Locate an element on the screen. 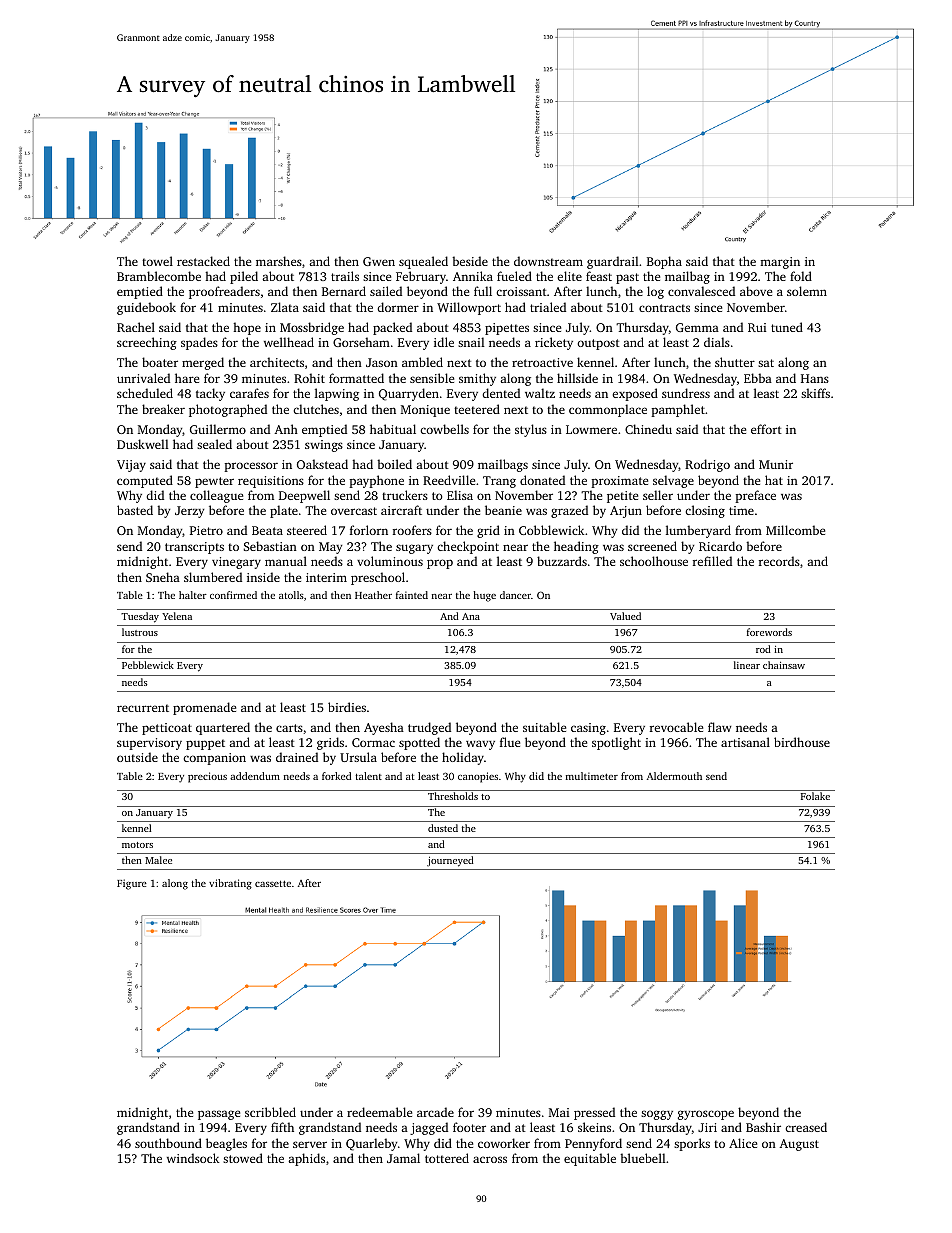  huge is located at coordinates (484, 596).
